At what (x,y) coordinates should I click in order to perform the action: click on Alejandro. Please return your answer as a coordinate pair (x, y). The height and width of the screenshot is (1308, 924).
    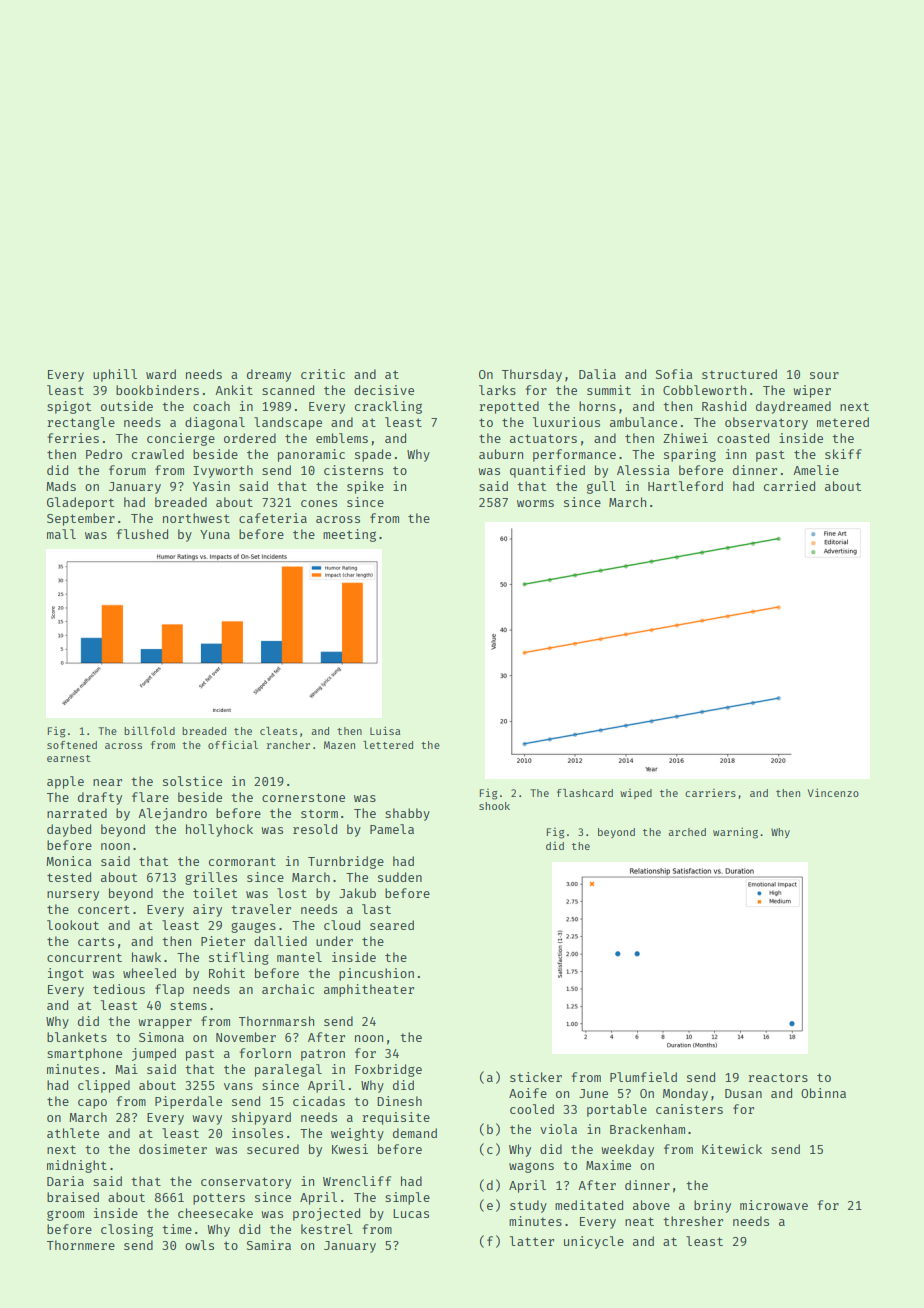
    Looking at the image, I should click on (172, 814).
